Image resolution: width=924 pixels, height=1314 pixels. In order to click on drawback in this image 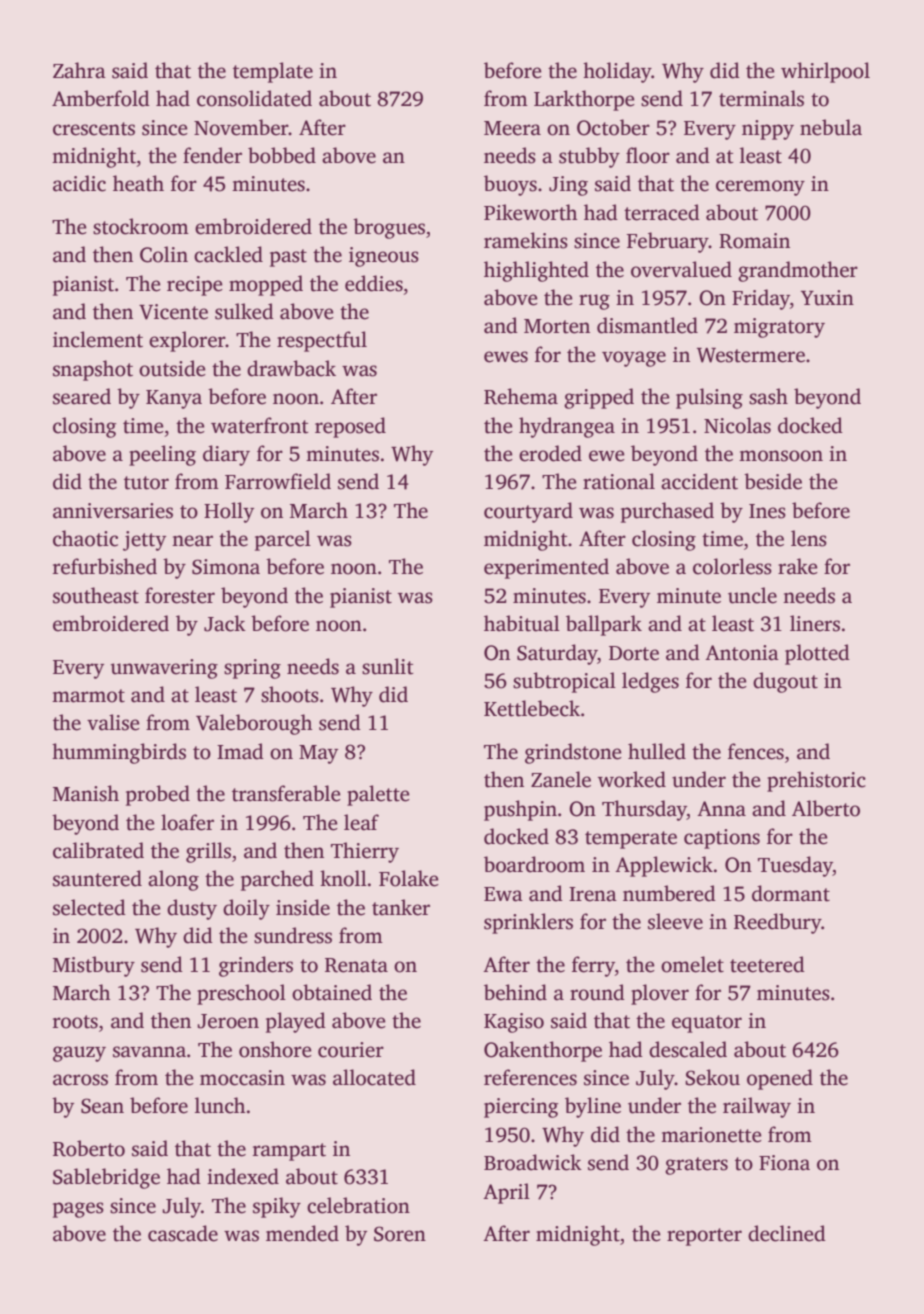, I will do `click(291, 368)`.
